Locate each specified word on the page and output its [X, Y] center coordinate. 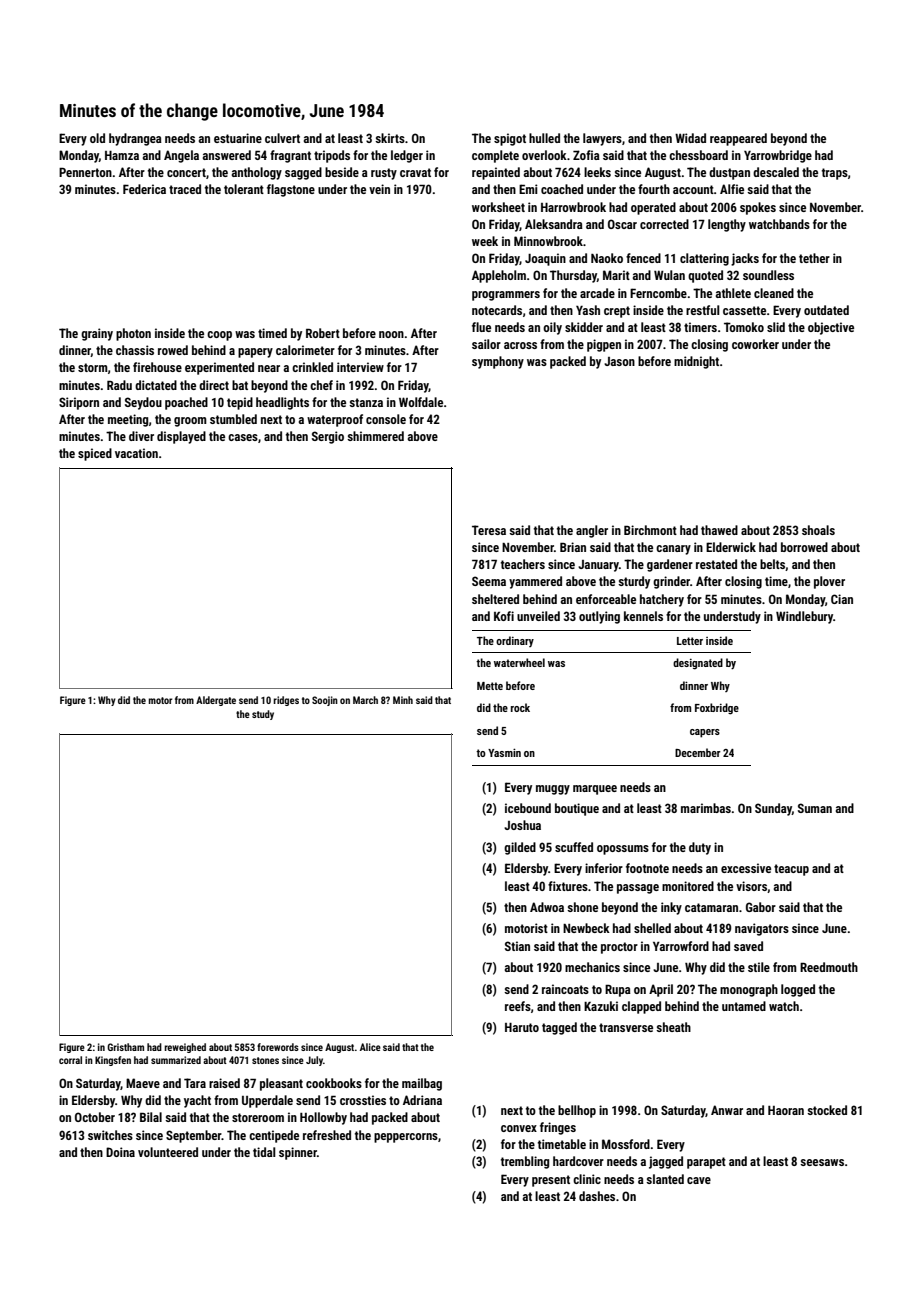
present [551, 1181]
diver [141, 436]
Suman [815, 808]
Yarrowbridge [778, 156]
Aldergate [216, 701]
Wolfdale [421, 402]
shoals [818, 530]
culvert [282, 138]
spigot [510, 139]
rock [520, 707]
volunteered [168, 1152]
